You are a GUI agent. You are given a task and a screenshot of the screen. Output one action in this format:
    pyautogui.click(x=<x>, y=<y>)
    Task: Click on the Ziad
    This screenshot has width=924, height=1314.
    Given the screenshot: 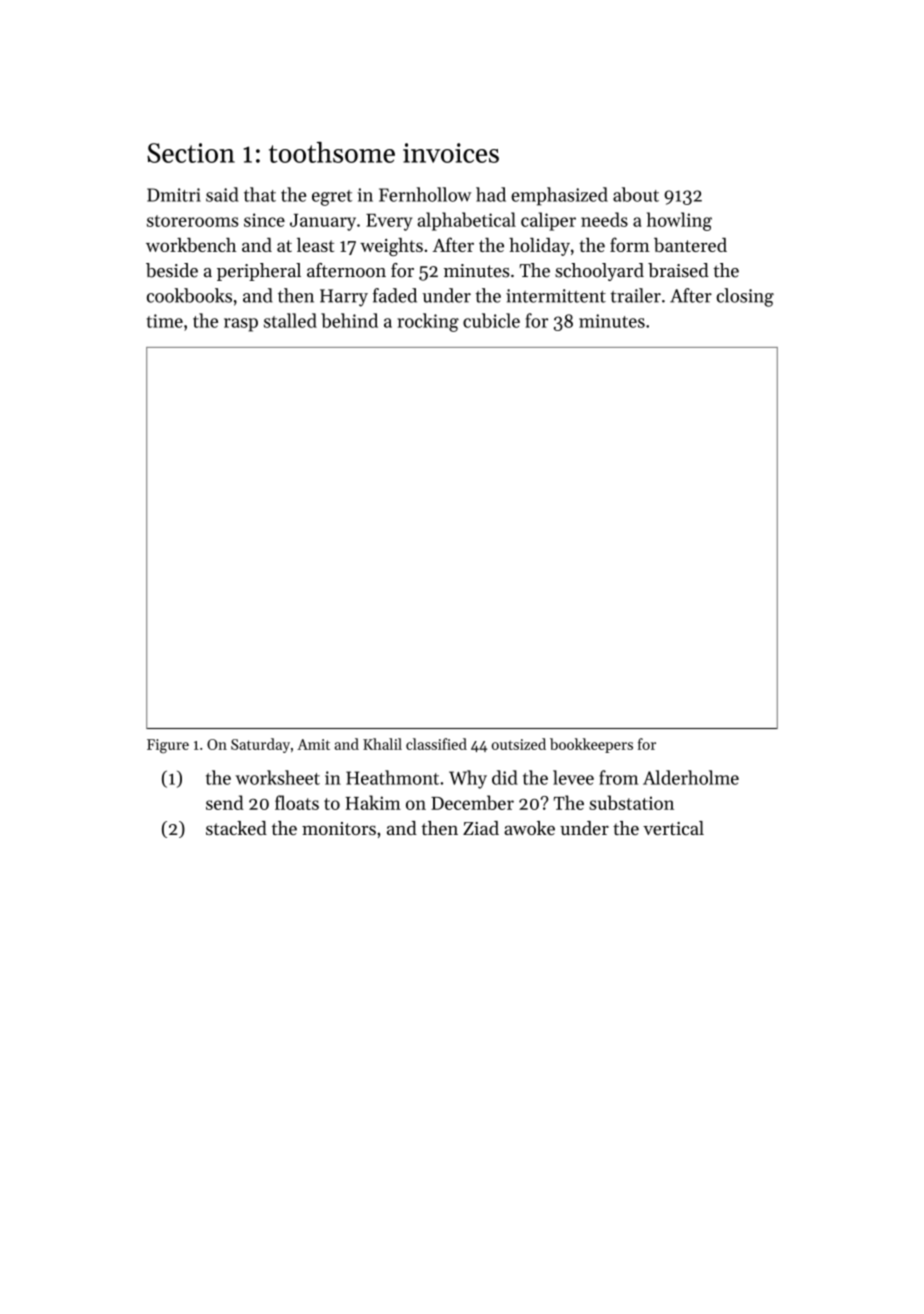 What is the action you would take?
    pyautogui.click(x=481, y=828)
